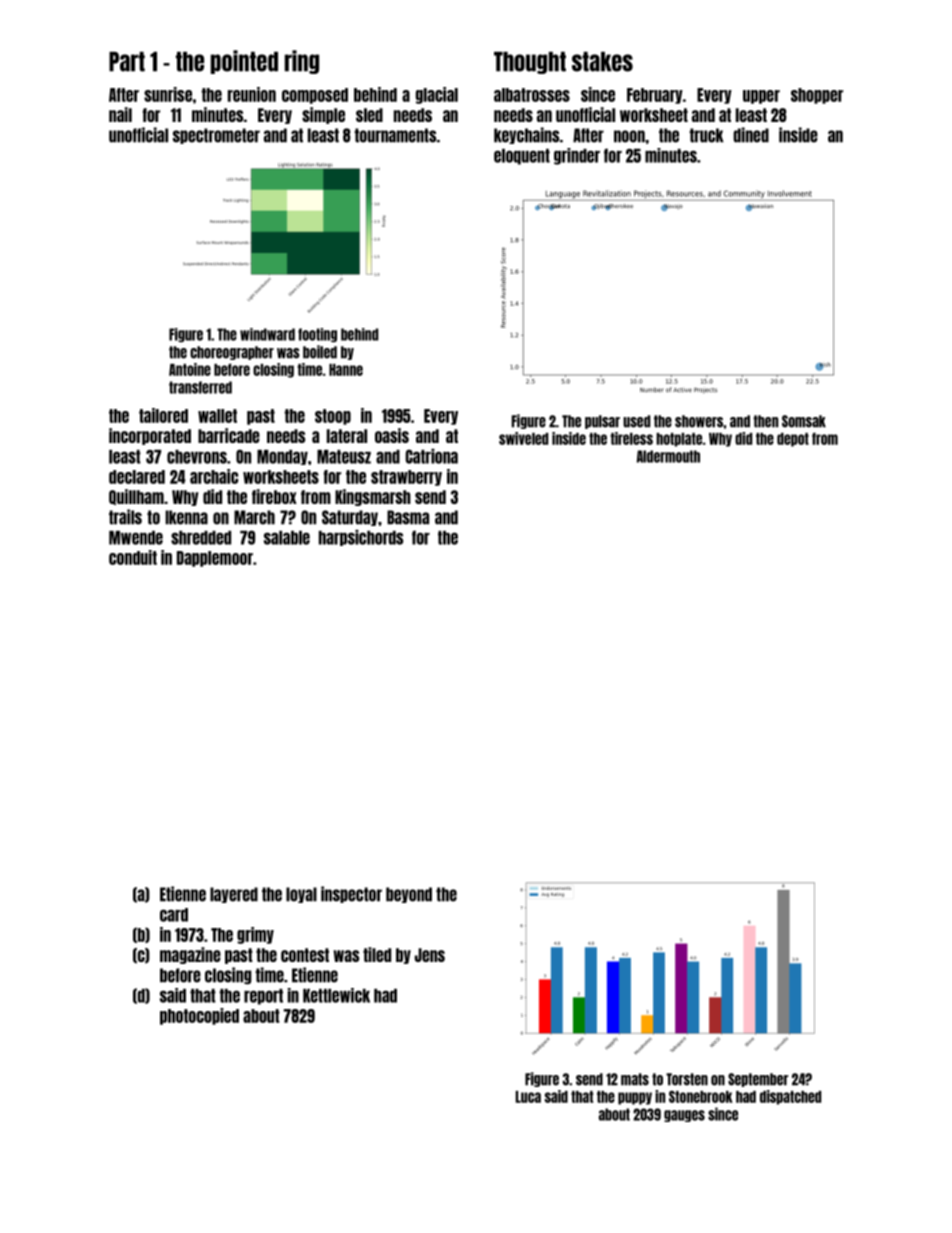 Image resolution: width=952 pixels, height=1233 pixels. What do you see at coordinates (137, 477) in the screenshot?
I see `declared` at bounding box center [137, 477].
